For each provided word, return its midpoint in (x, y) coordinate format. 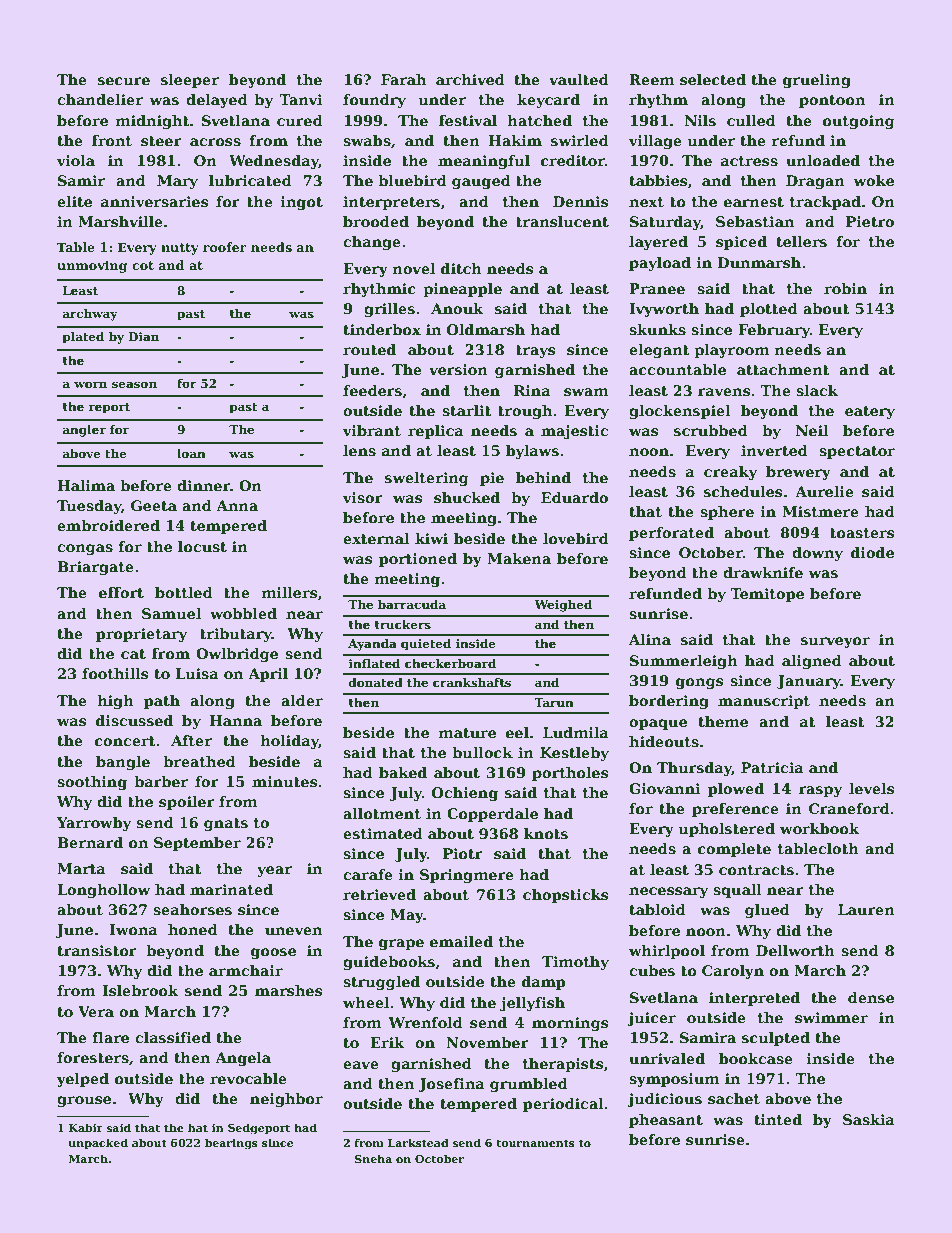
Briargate (95, 568)
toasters (862, 533)
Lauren (866, 909)
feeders (372, 390)
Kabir (86, 1127)
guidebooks (389, 963)
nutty (180, 249)
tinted (778, 1119)
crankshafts (472, 682)
